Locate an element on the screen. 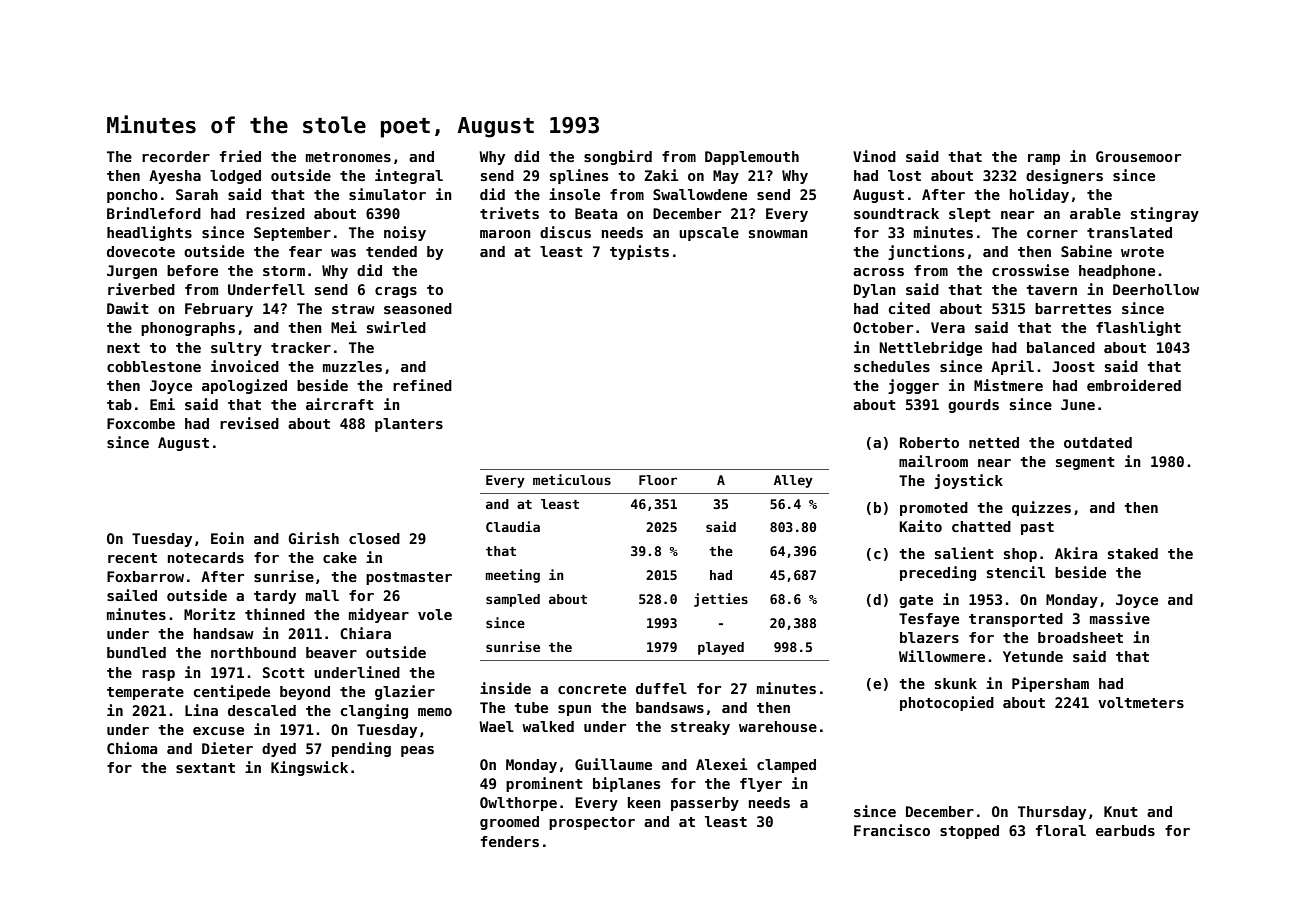 The width and height of the screenshot is (1308, 924). insole is located at coordinates (574, 194).
